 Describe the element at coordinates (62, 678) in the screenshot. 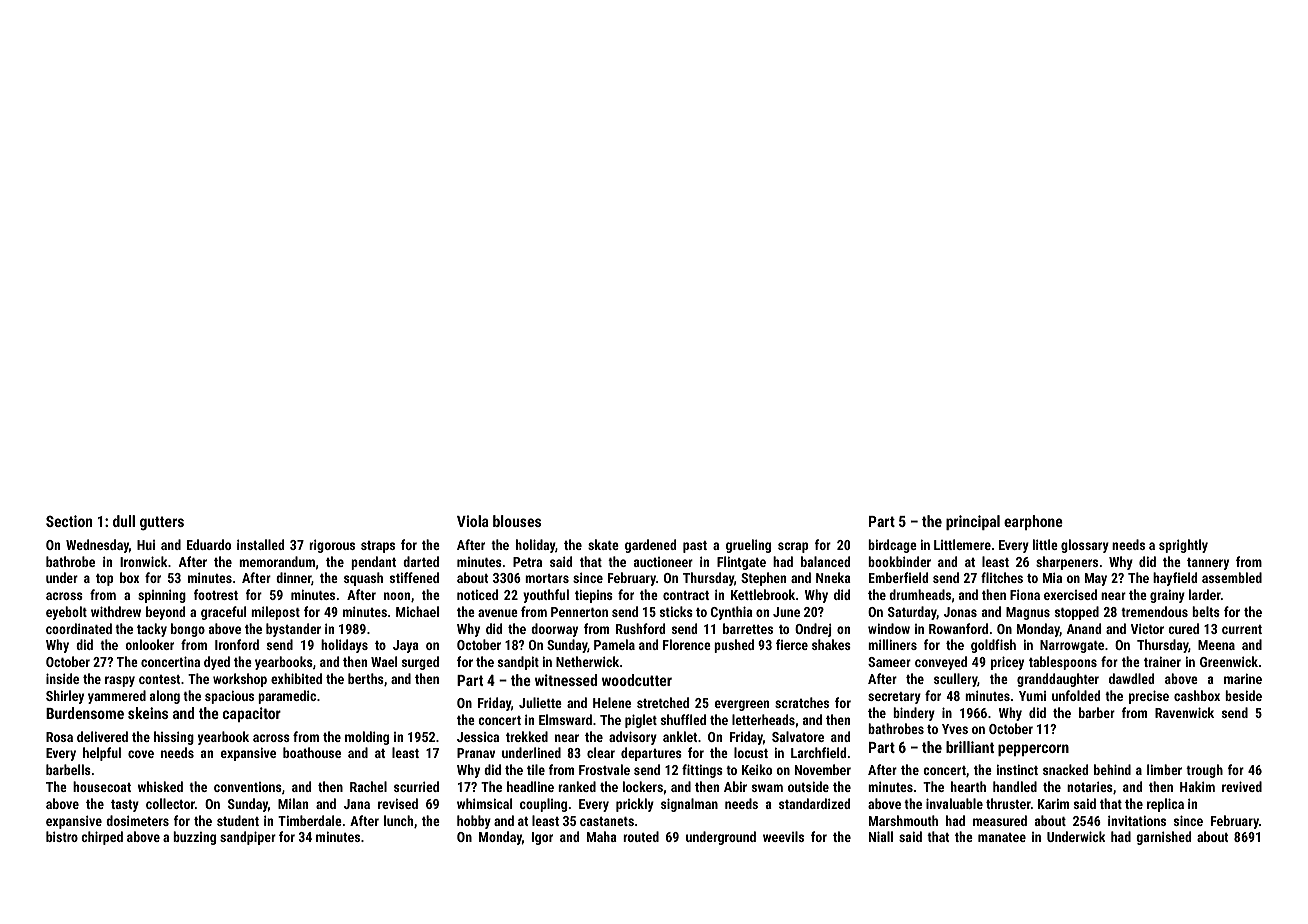

I see `inside` at that location.
